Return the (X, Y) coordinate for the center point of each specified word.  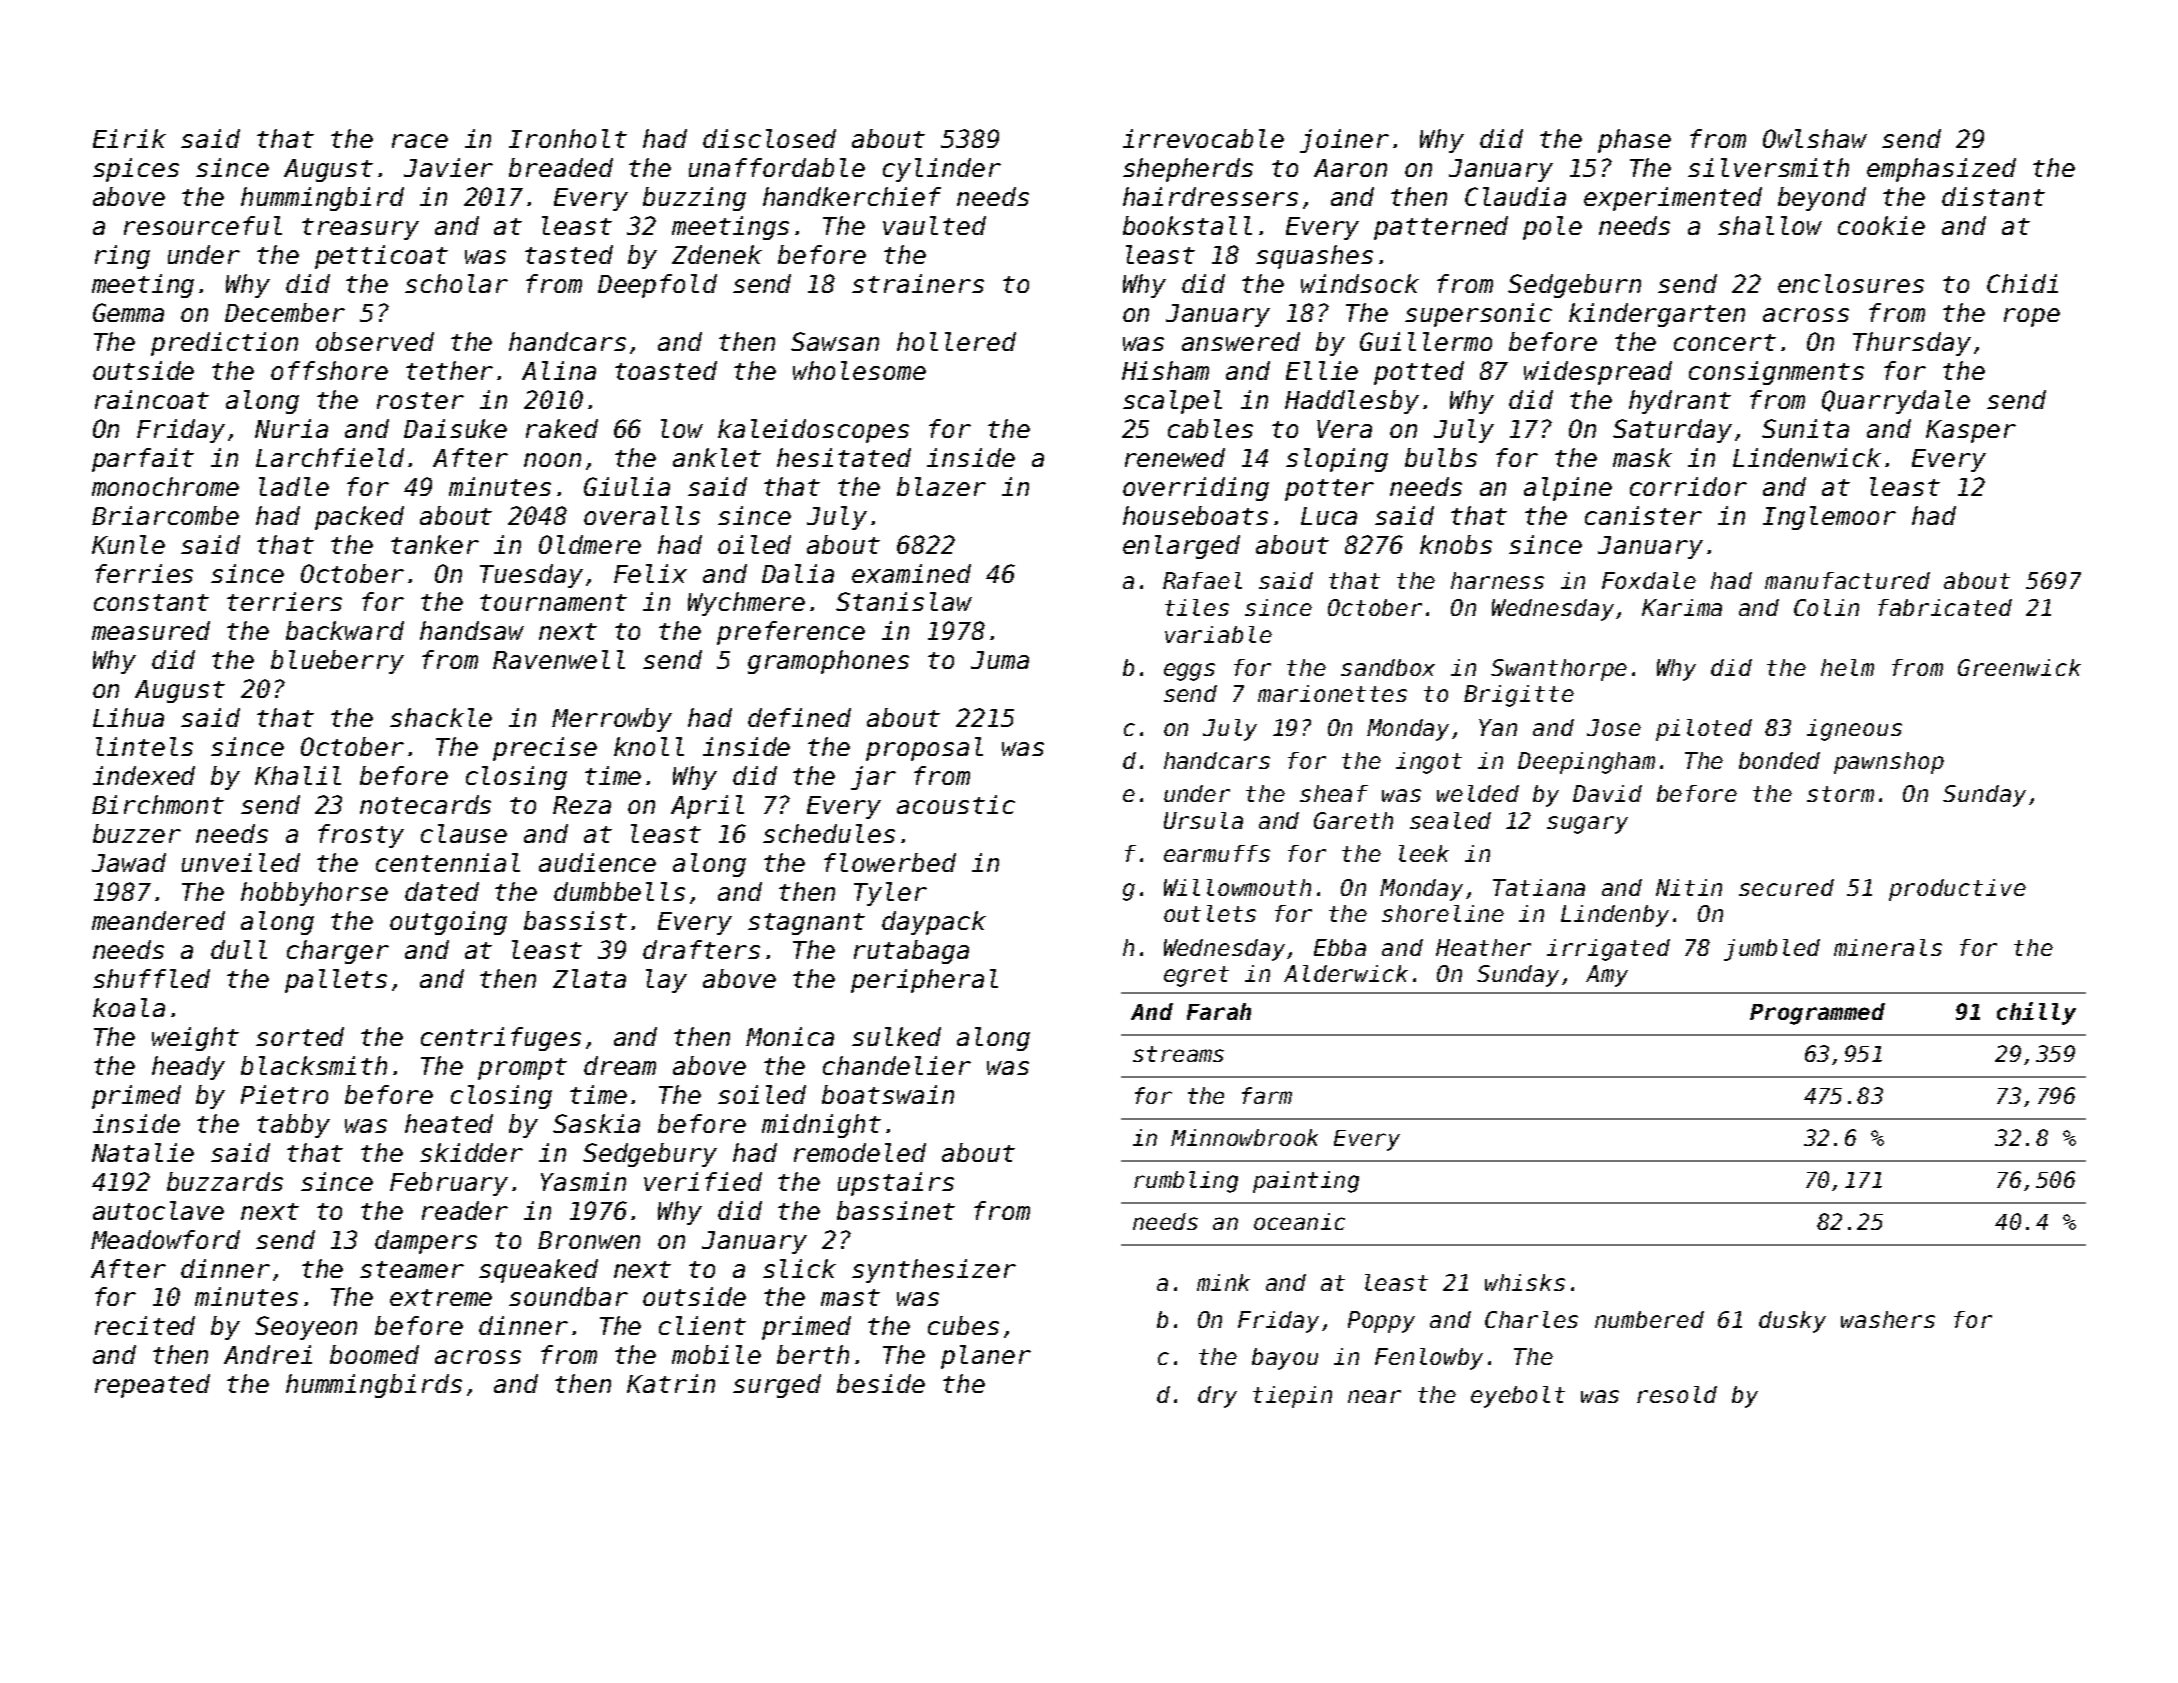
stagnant (806, 924)
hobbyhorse (314, 894)
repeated (152, 1386)
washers (1888, 1319)
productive (1957, 890)
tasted (569, 254)
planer (986, 1357)
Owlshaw (1815, 138)
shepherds (1188, 170)
